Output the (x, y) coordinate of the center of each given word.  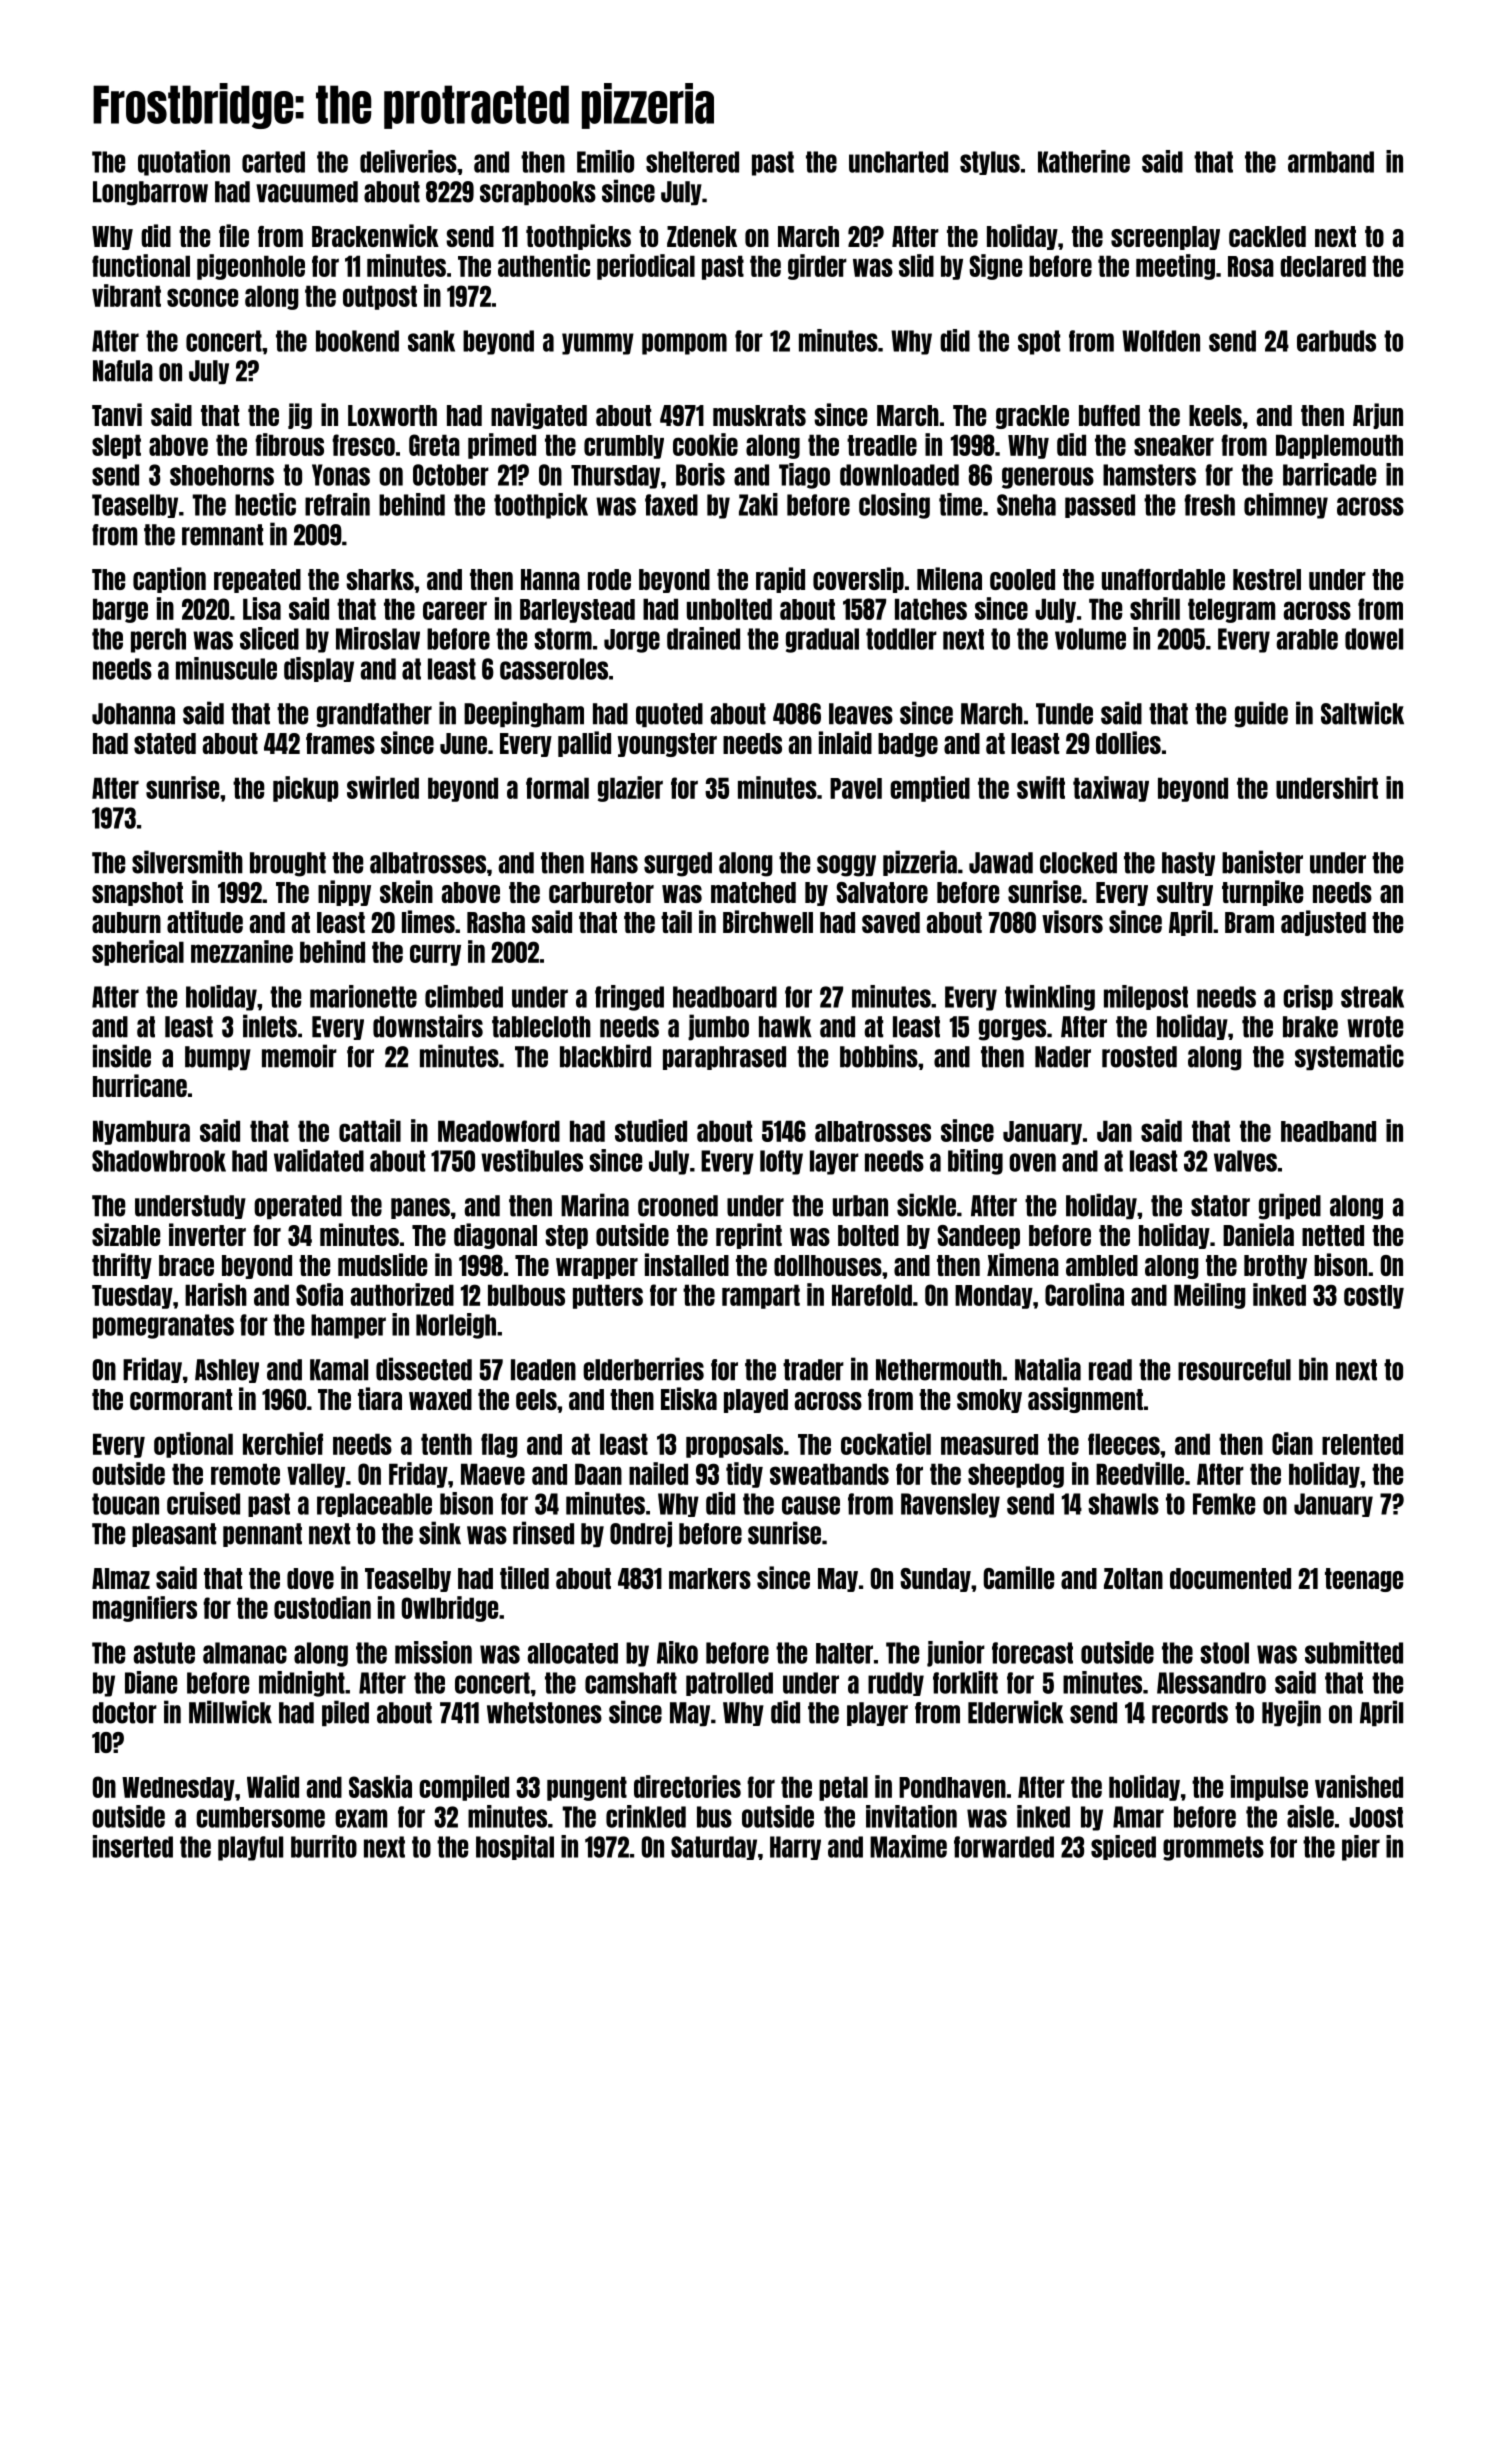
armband (1331, 162)
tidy (744, 1475)
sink (440, 1533)
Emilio (605, 161)
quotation (184, 163)
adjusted (1323, 923)
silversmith (187, 862)
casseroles (554, 669)
